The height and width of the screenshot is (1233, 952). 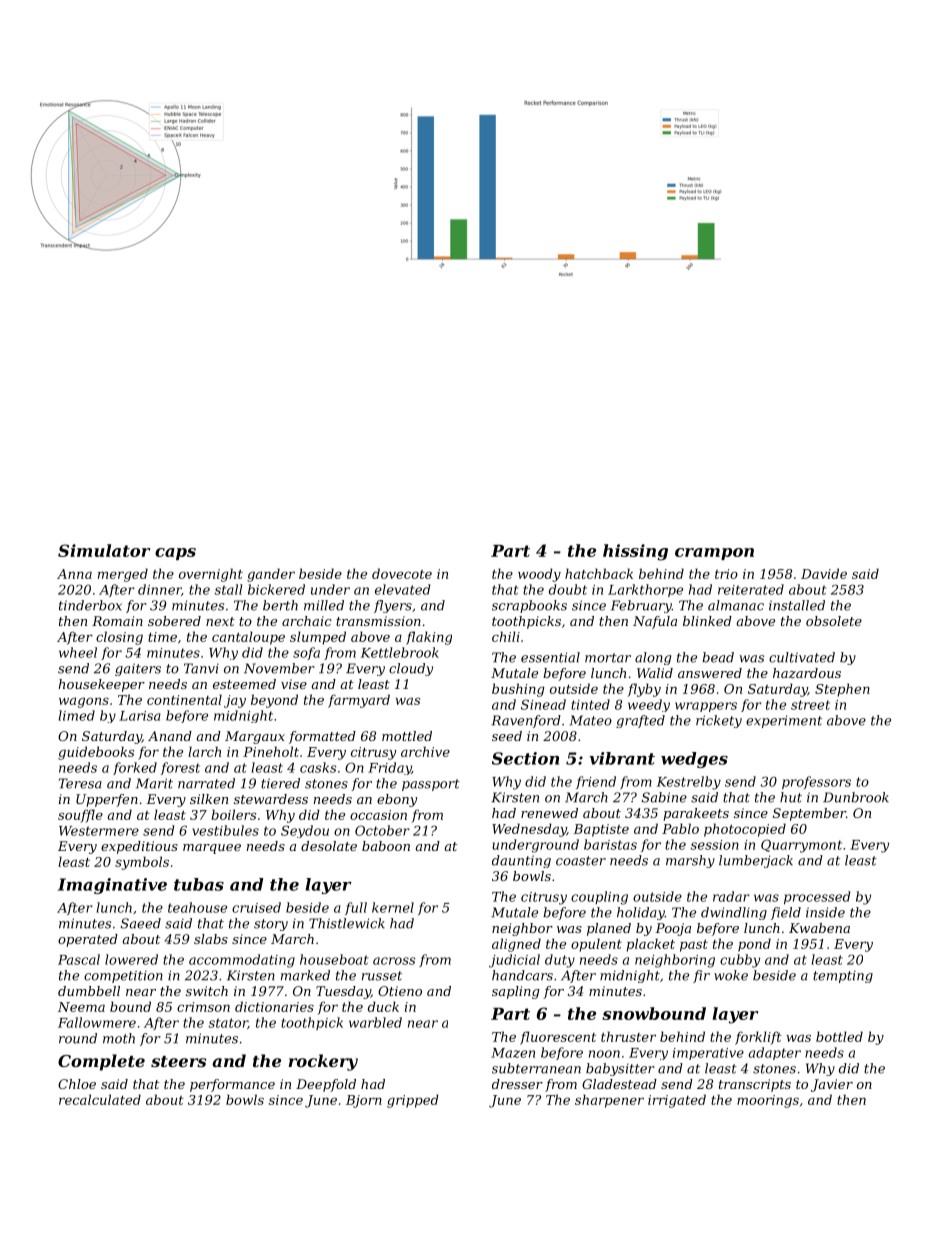 What do you see at coordinates (175, 554) in the screenshot?
I see `caps` at bounding box center [175, 554].
